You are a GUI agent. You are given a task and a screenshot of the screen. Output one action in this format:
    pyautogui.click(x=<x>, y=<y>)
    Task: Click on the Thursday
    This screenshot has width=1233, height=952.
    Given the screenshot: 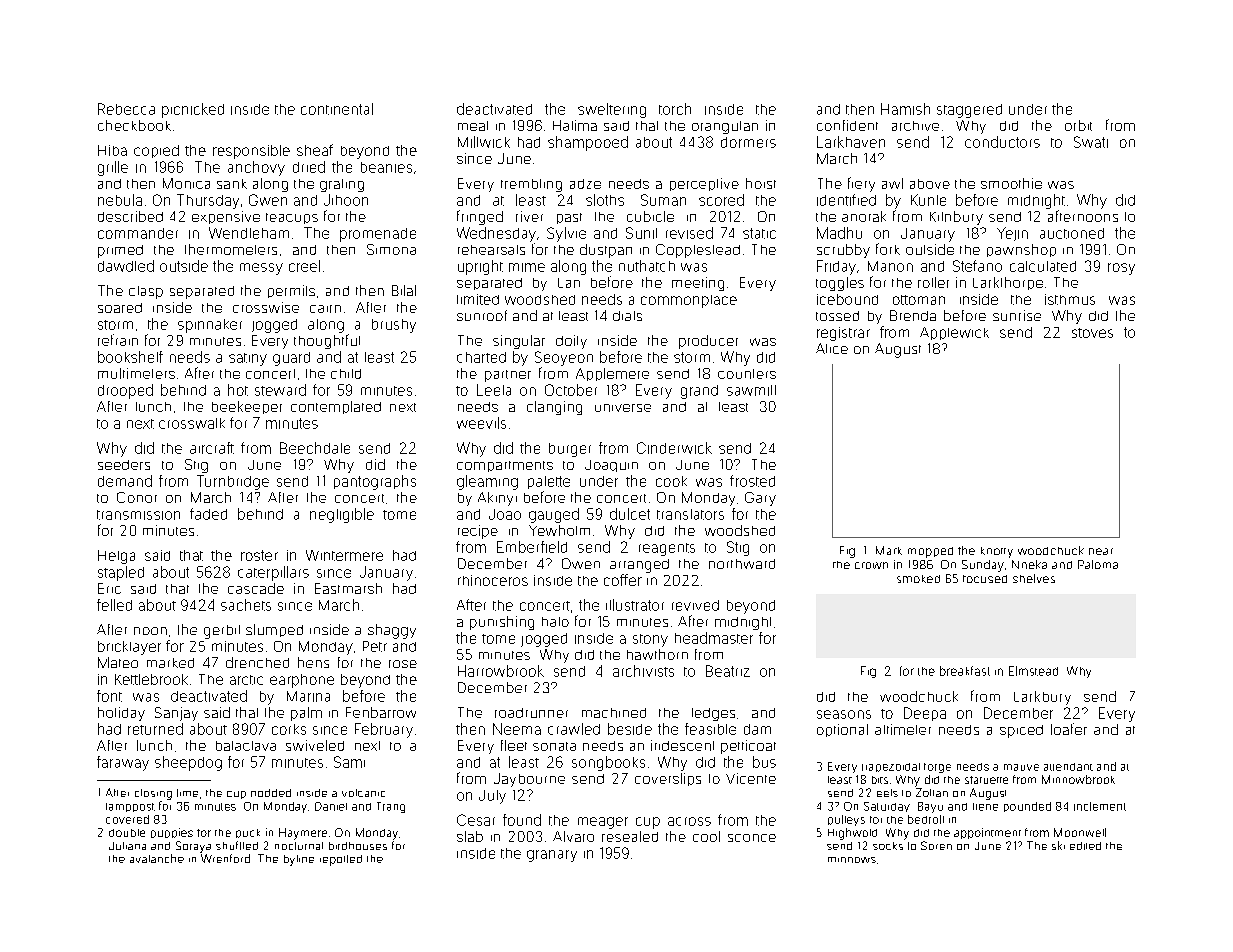 What is the action you would take?
    pyautogui.click(x=208, y=201)
